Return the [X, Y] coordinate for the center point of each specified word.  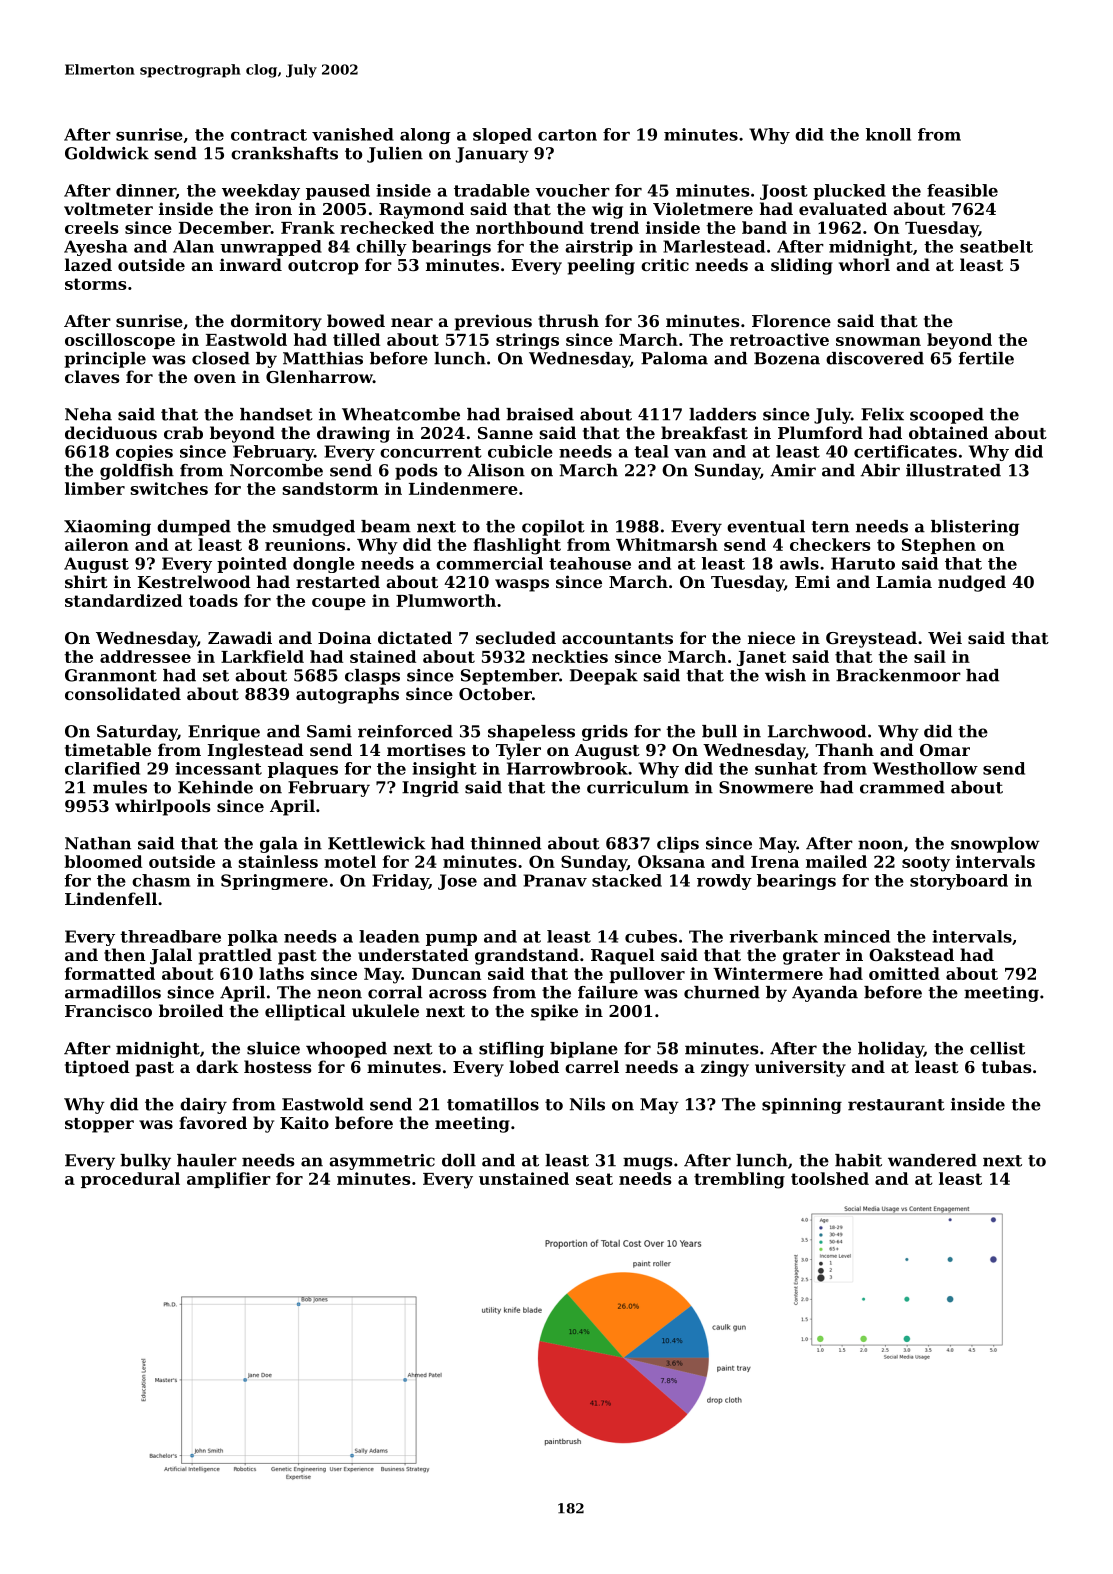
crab [183, 432]
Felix [882, 414]
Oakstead [911, 954]
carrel [592, 1066]
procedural [130, 1180]
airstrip [599, 248]
